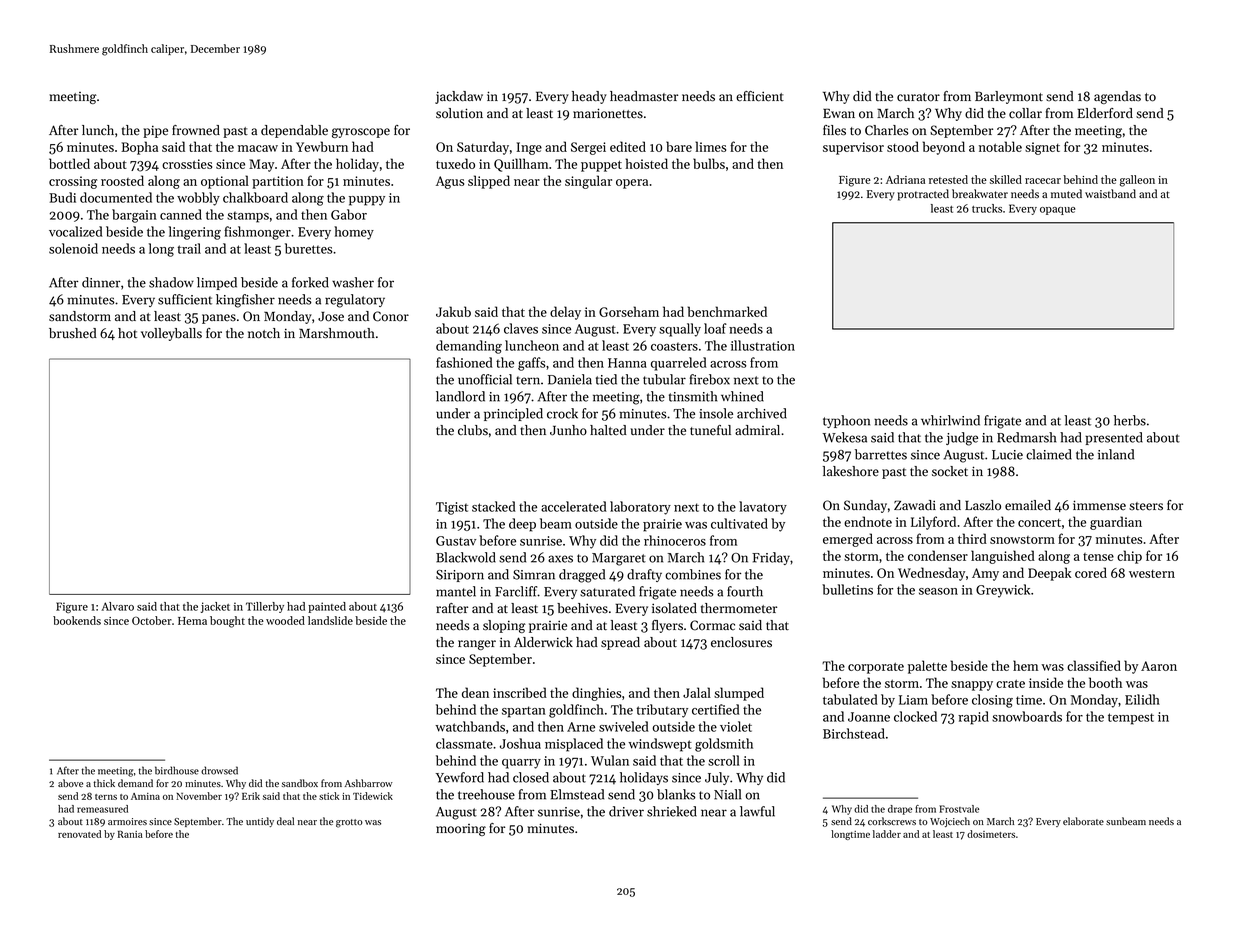  Describe the element at coordinates (130, 834) in the page. I see `Rania` at that location.
